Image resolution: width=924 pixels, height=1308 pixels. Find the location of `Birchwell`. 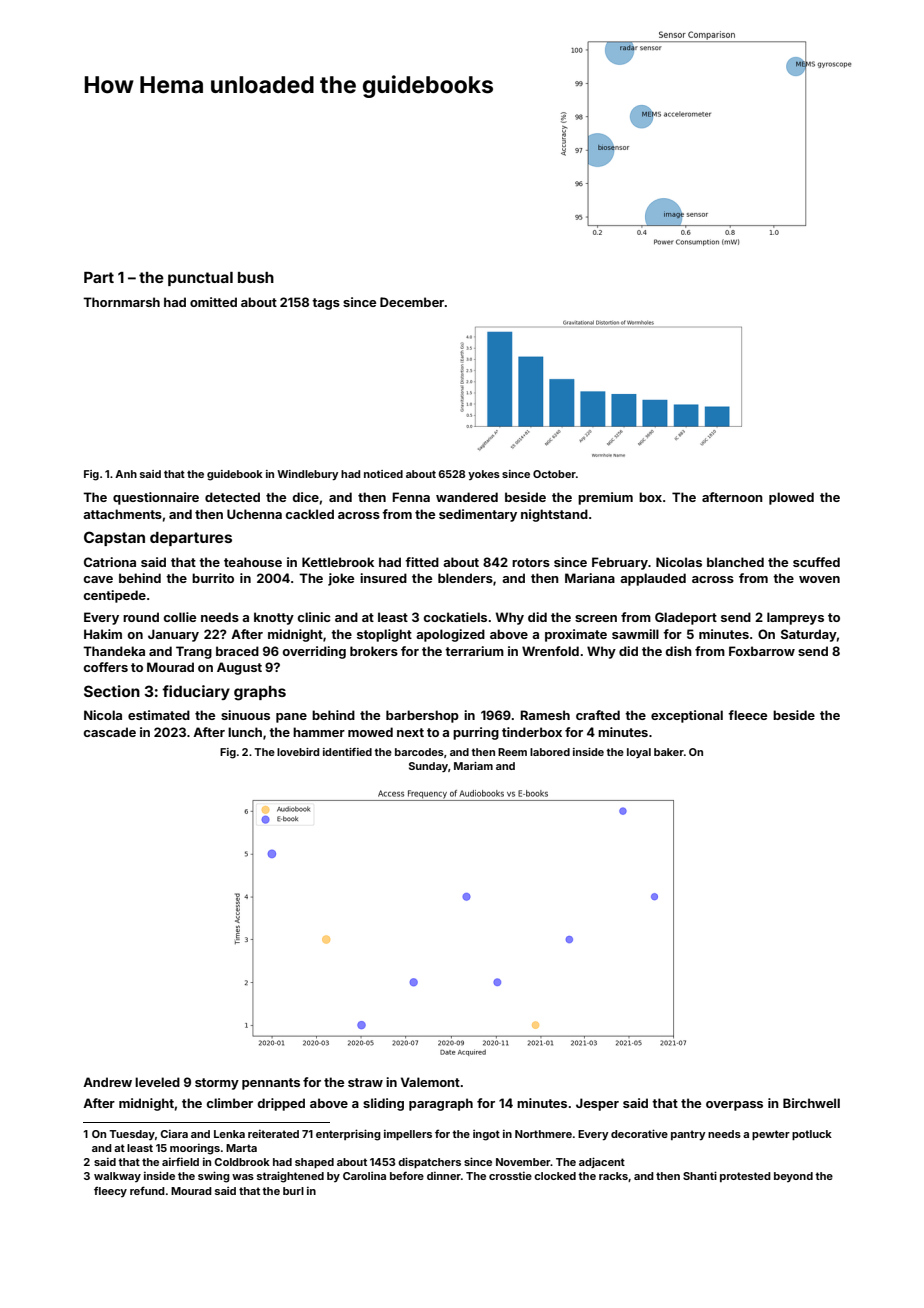

Birchwell is located at coordinates (811, 1103).
